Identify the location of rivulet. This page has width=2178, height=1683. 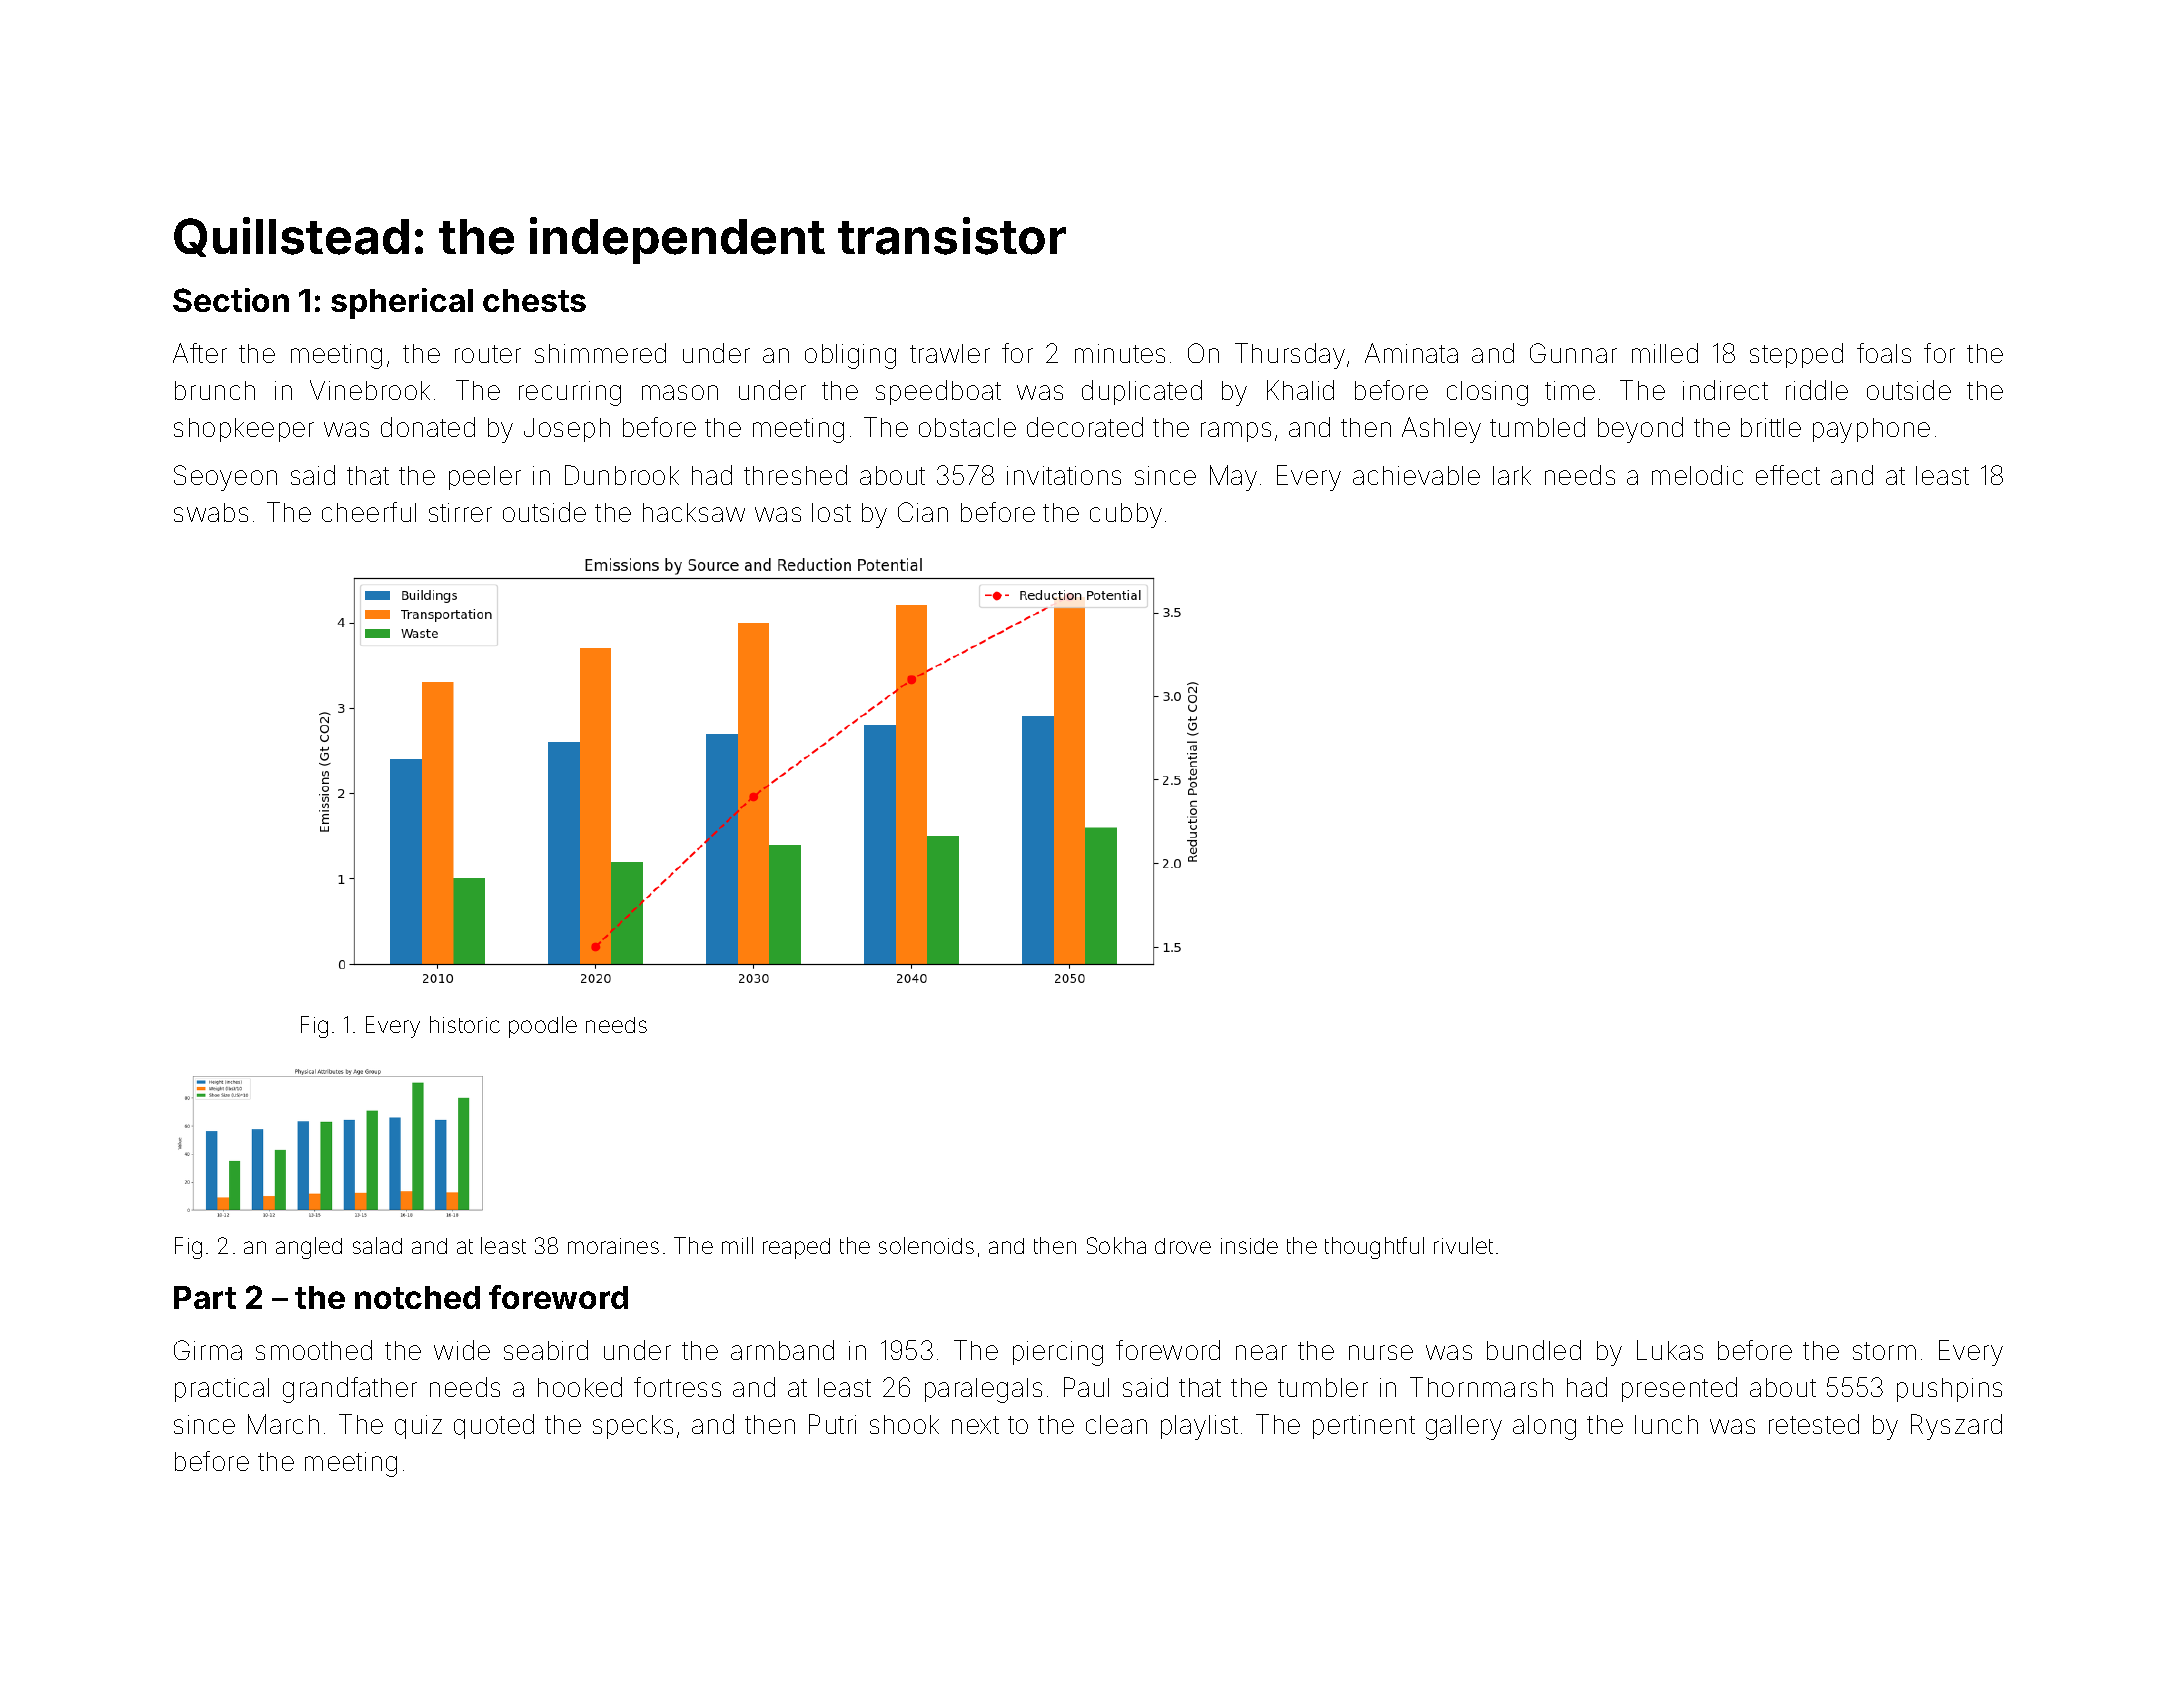
(1463, 1245).
